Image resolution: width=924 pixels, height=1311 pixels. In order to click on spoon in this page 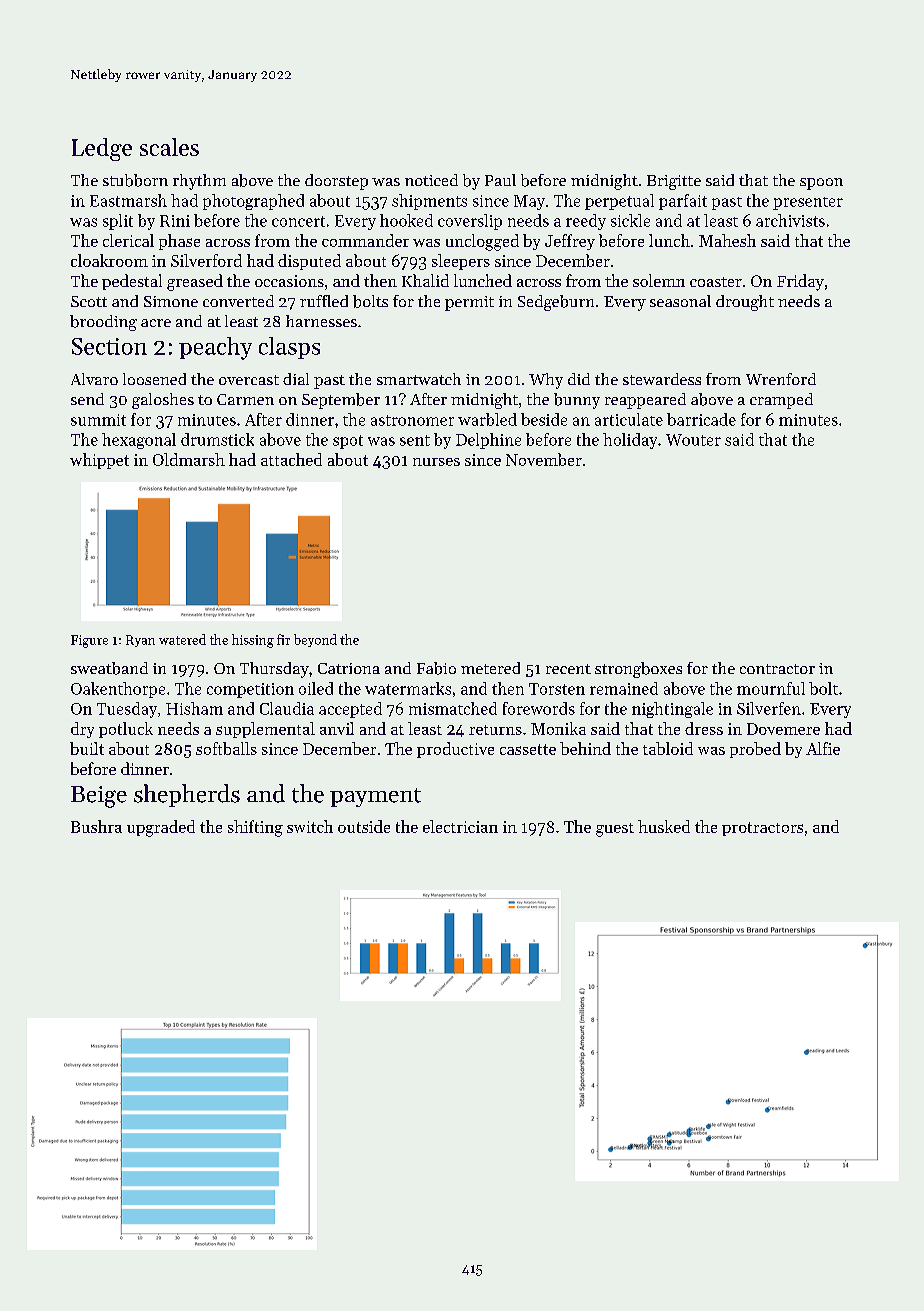, I will do `click(821, 184)`.
